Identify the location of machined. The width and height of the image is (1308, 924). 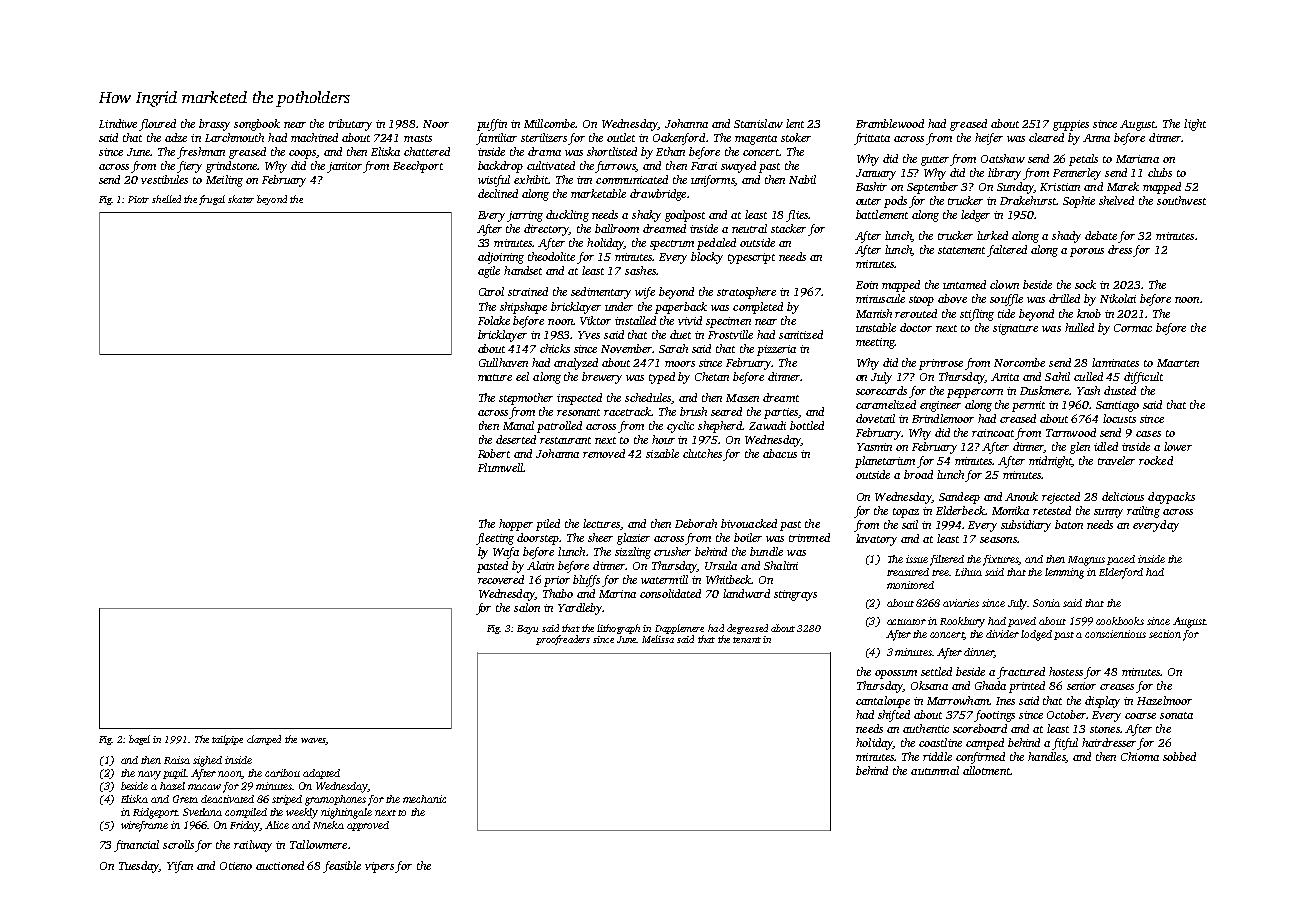
(314, 137).
